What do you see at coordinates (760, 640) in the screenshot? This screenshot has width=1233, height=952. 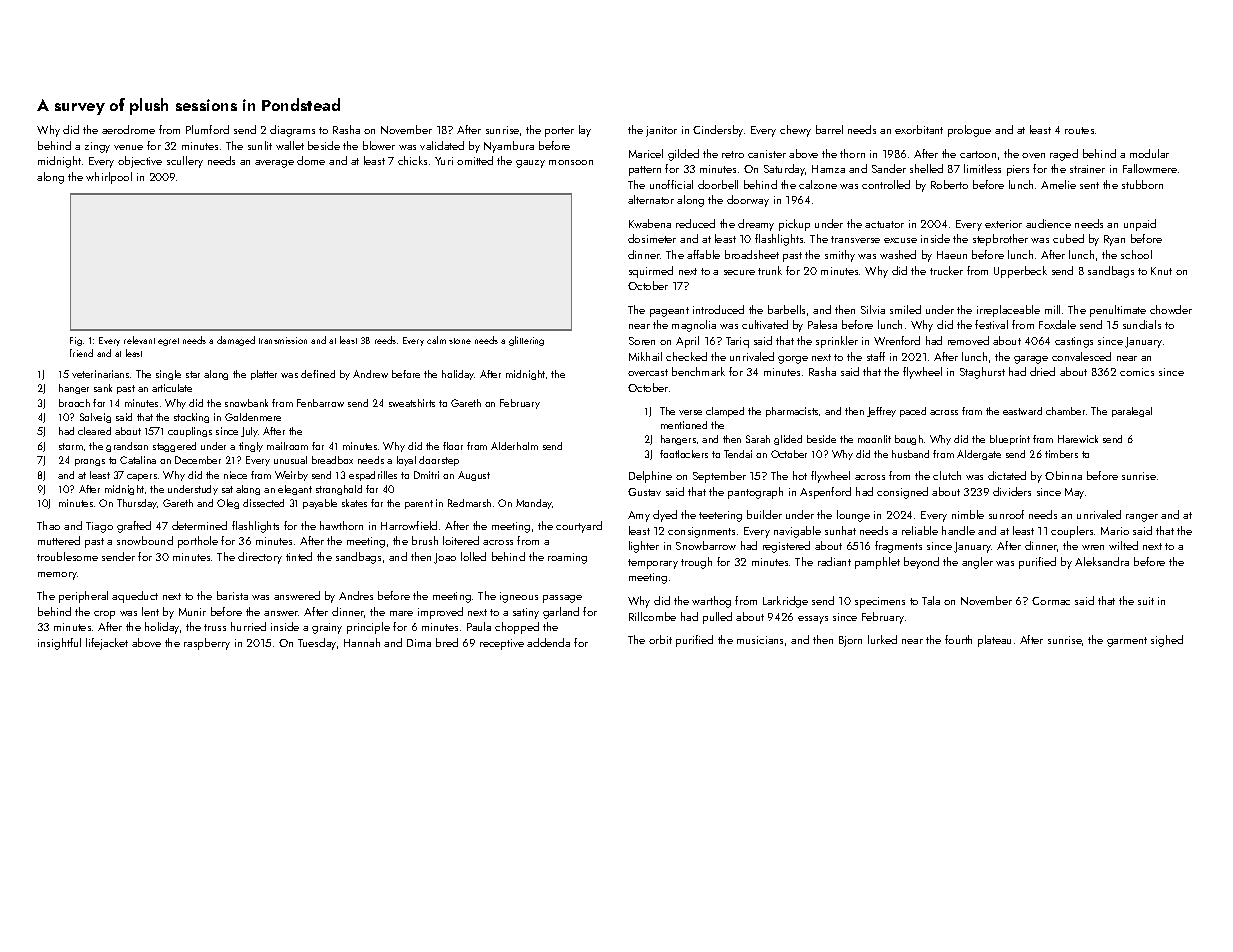 I see `musicians` at bounding box center [760, 640].
